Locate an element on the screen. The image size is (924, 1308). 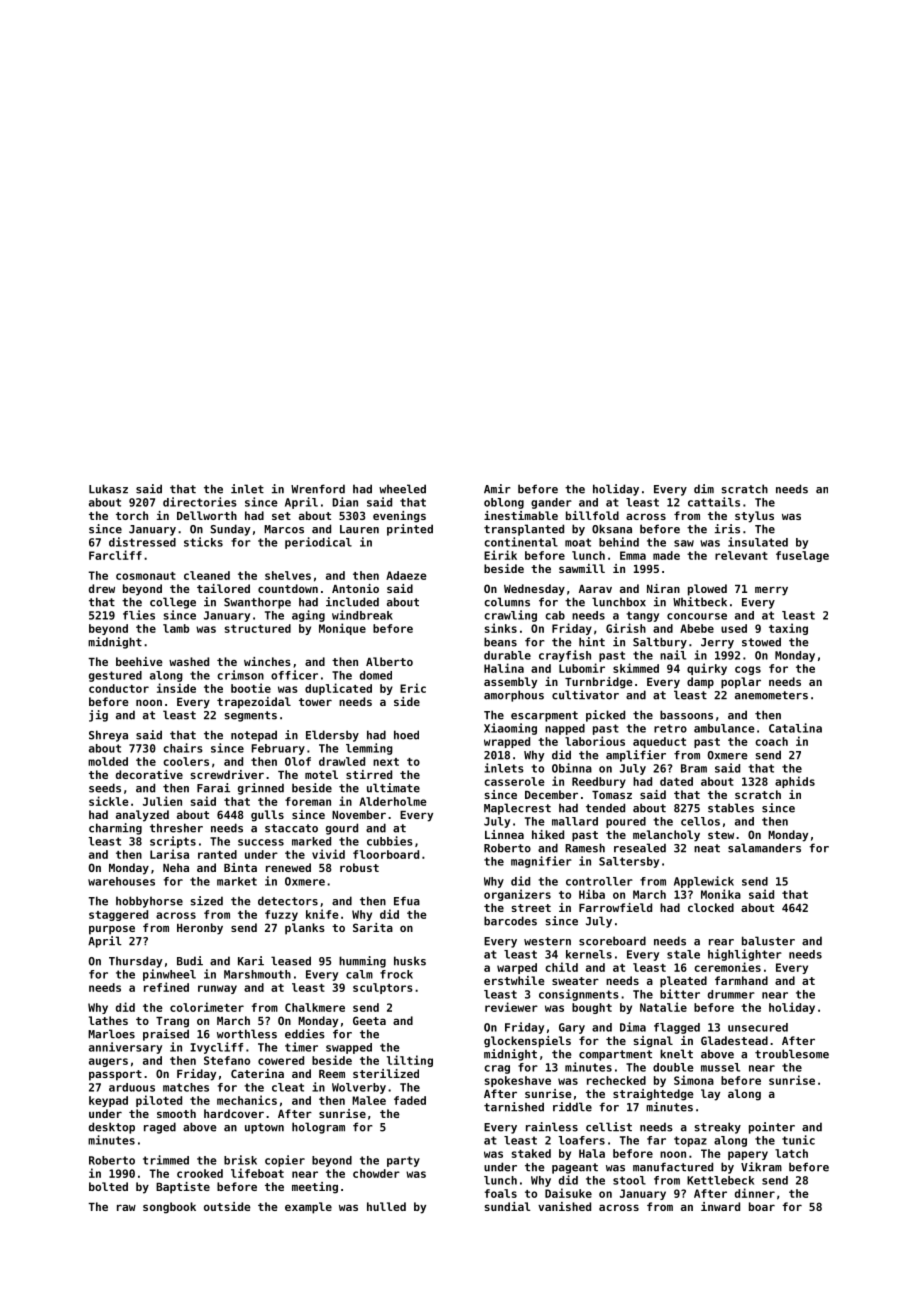
cattails is located at coordinates (714, 502).
